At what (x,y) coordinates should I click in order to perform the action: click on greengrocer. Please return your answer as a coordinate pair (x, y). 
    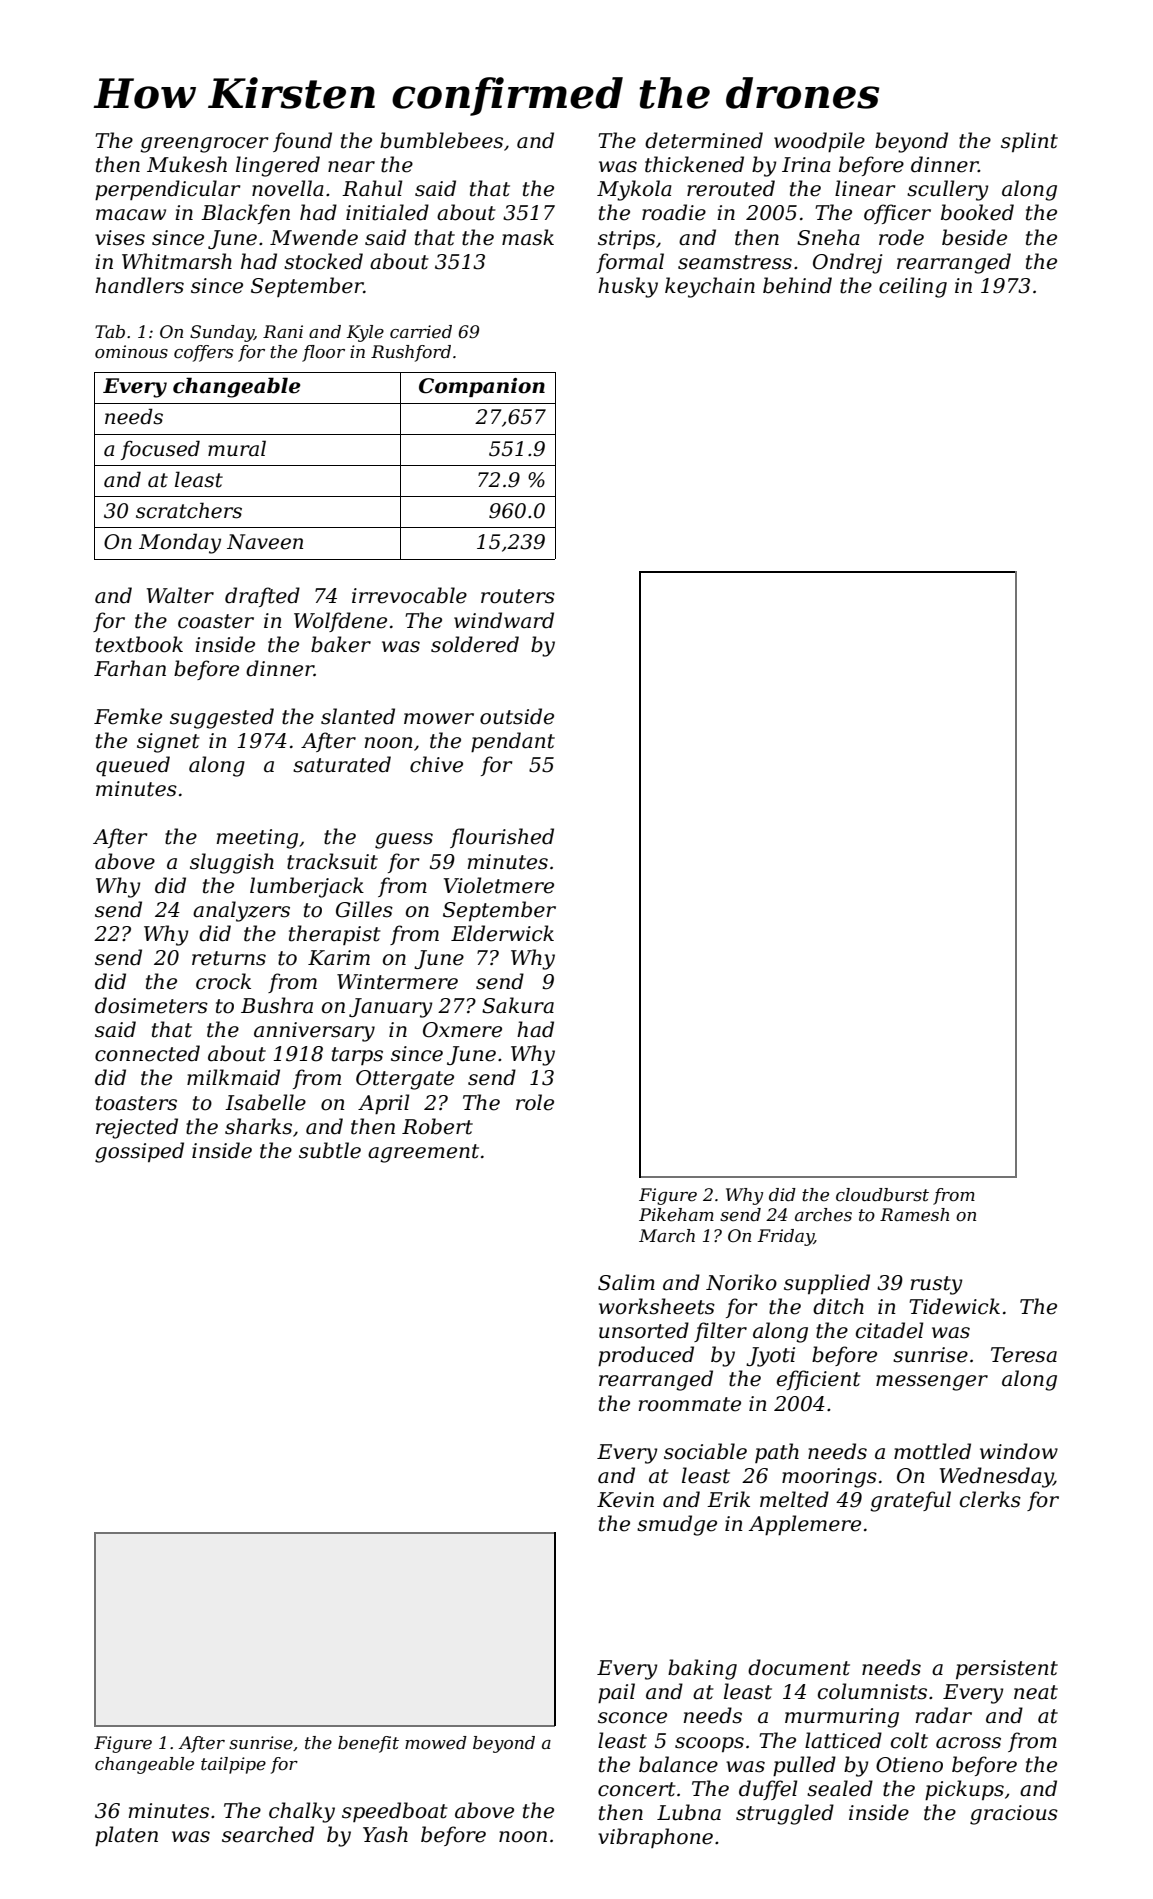
    Looking at the image, I should click on (204, 145).
